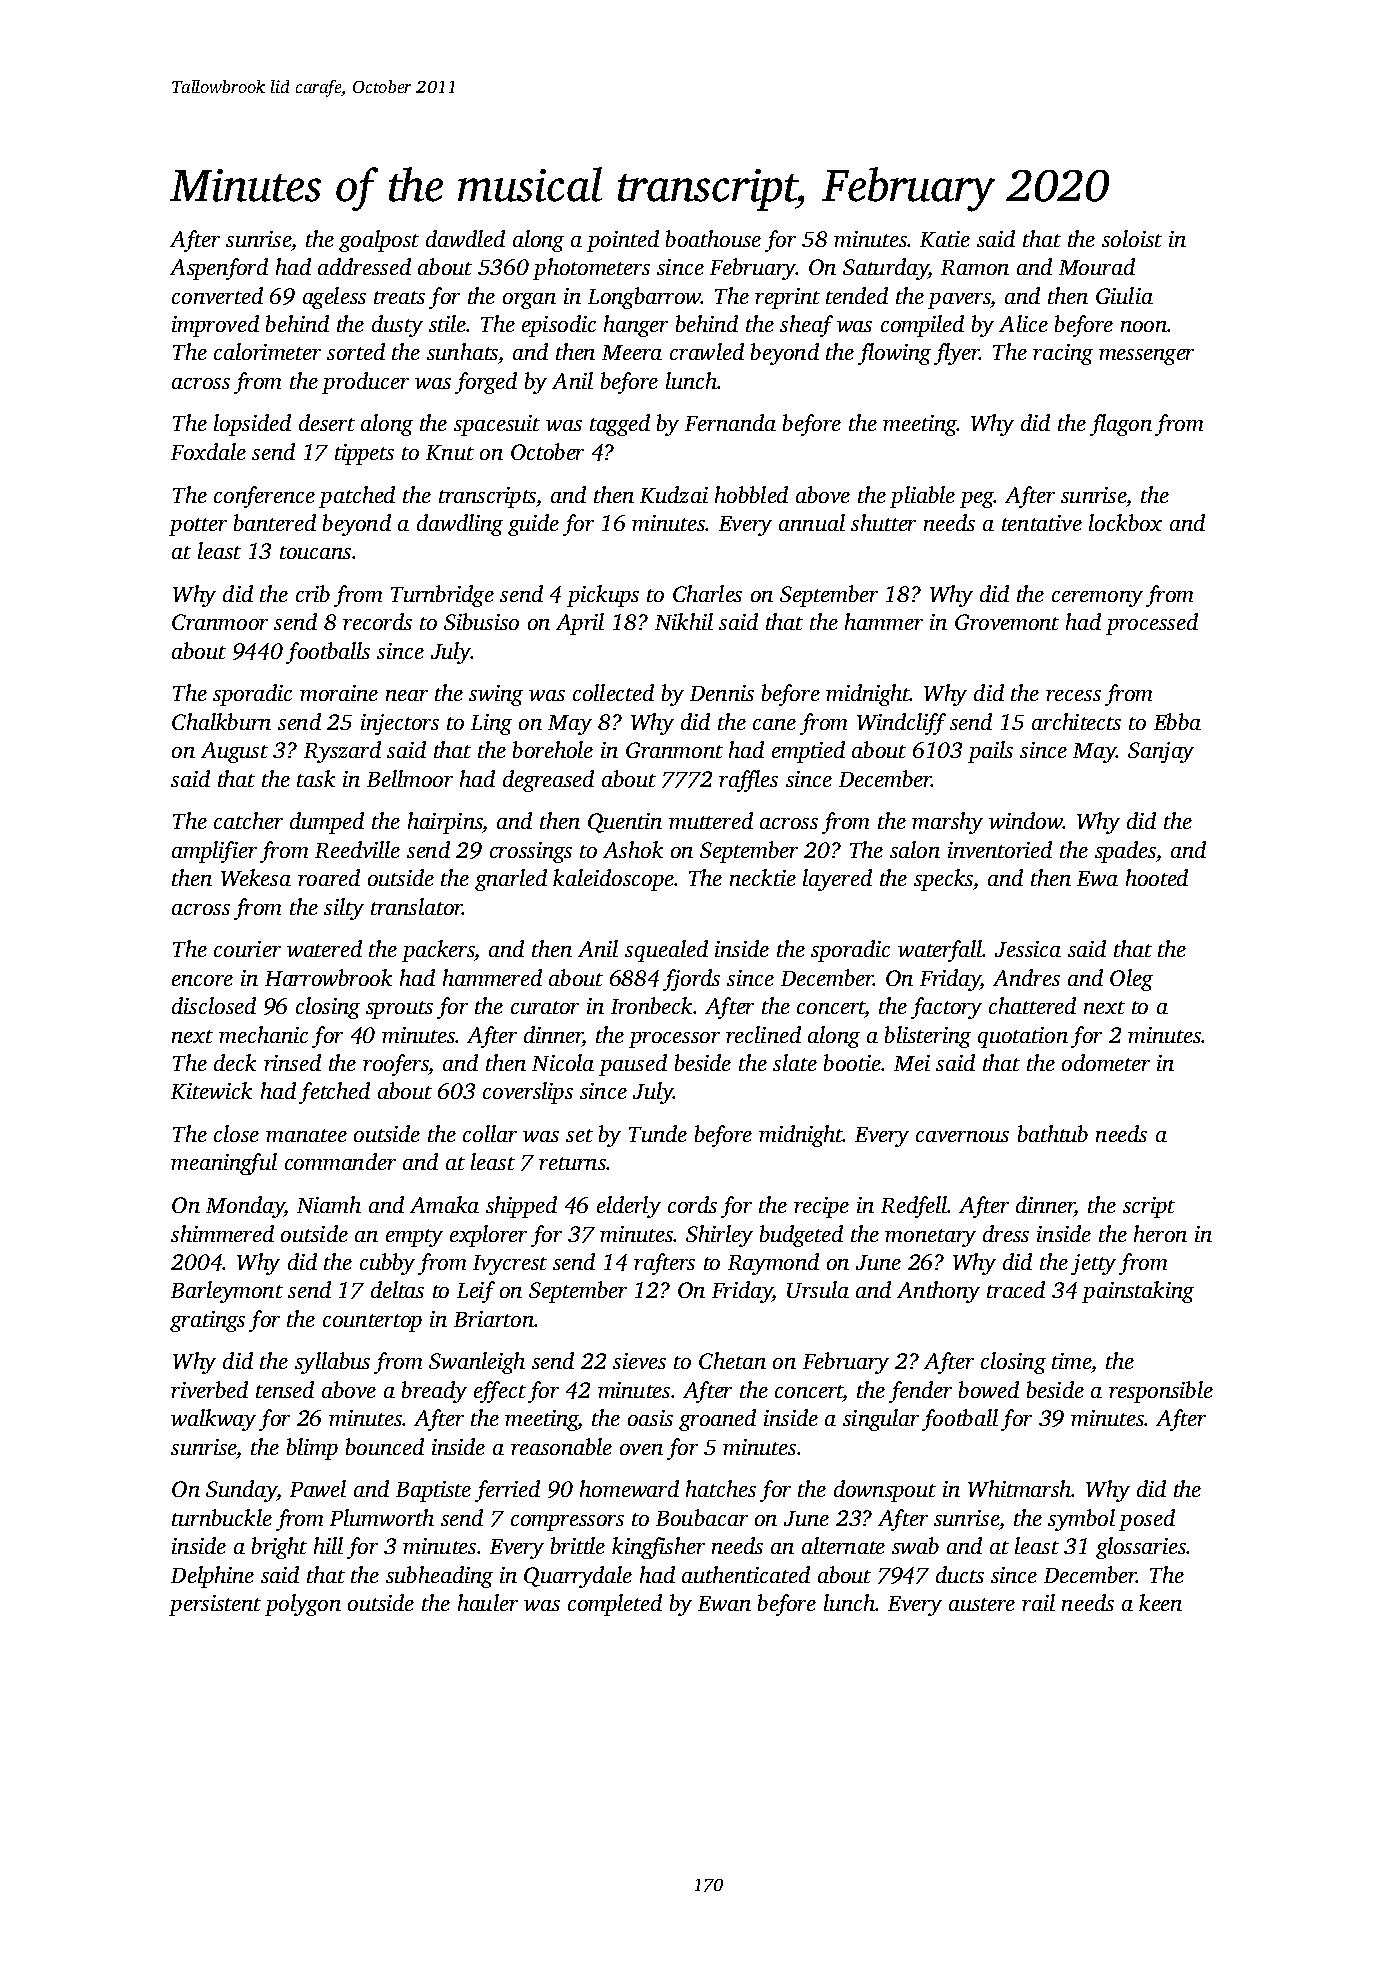 The width and height of the screenshot is (1386, 1969). What do you see at coordinates (385, 1446) in the screenshot?
I see `bounced` at bounding box center [385, 1446].
